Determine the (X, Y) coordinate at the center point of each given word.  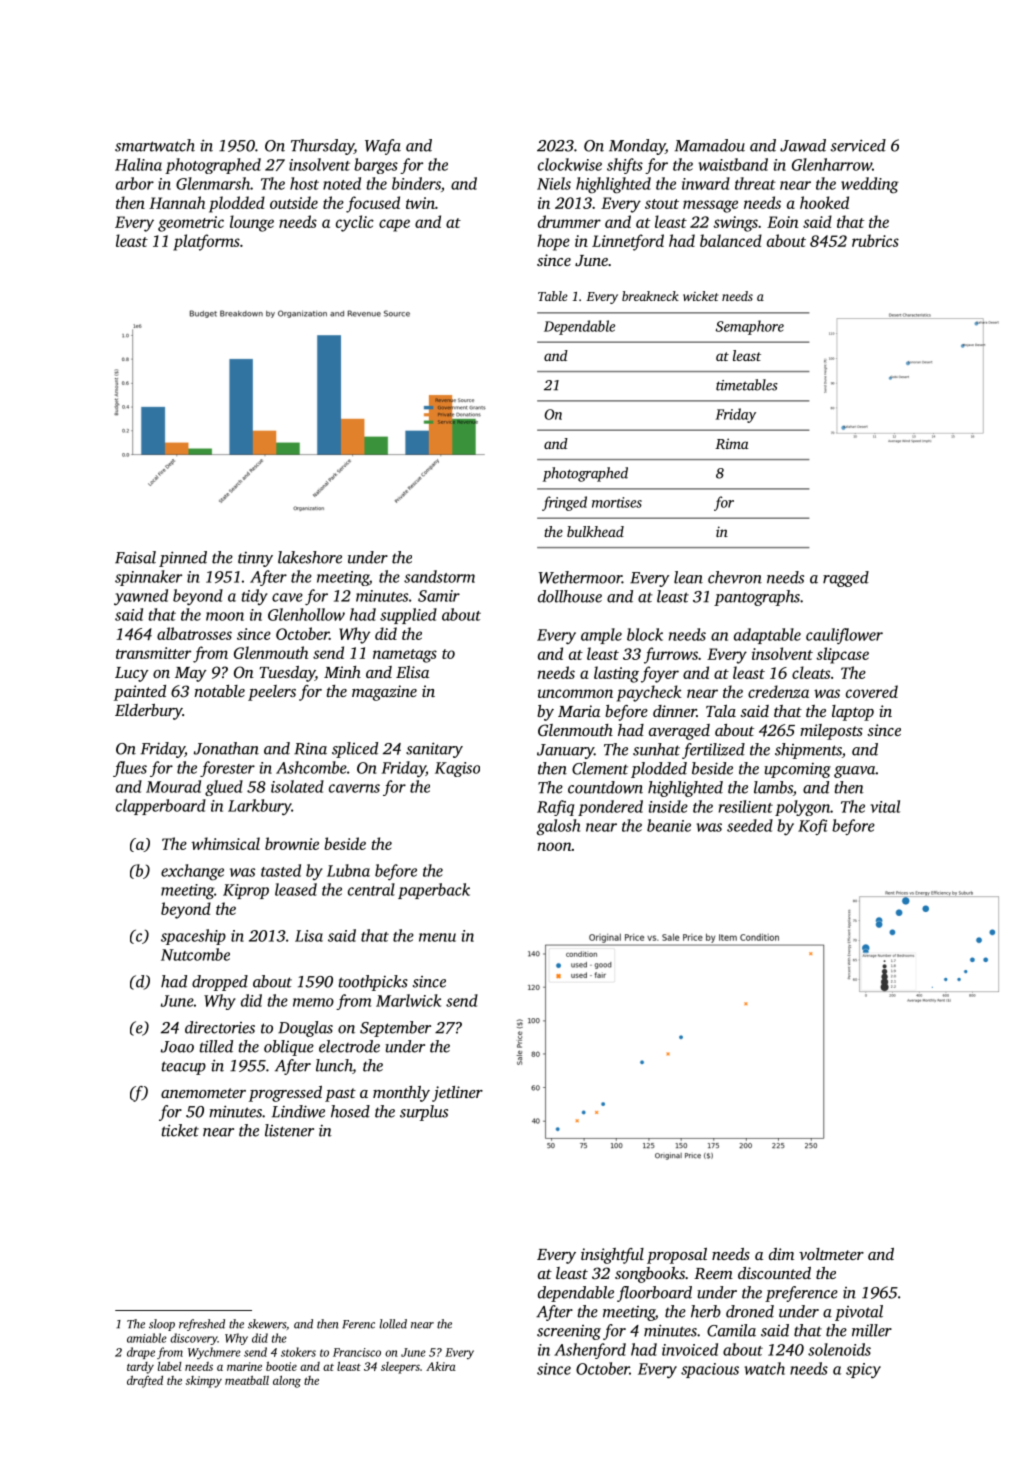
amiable (147, 1338)
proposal (677, 1256)
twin (420, 203)
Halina (138, 164)
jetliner (457, 1094)
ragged (846, 579)
